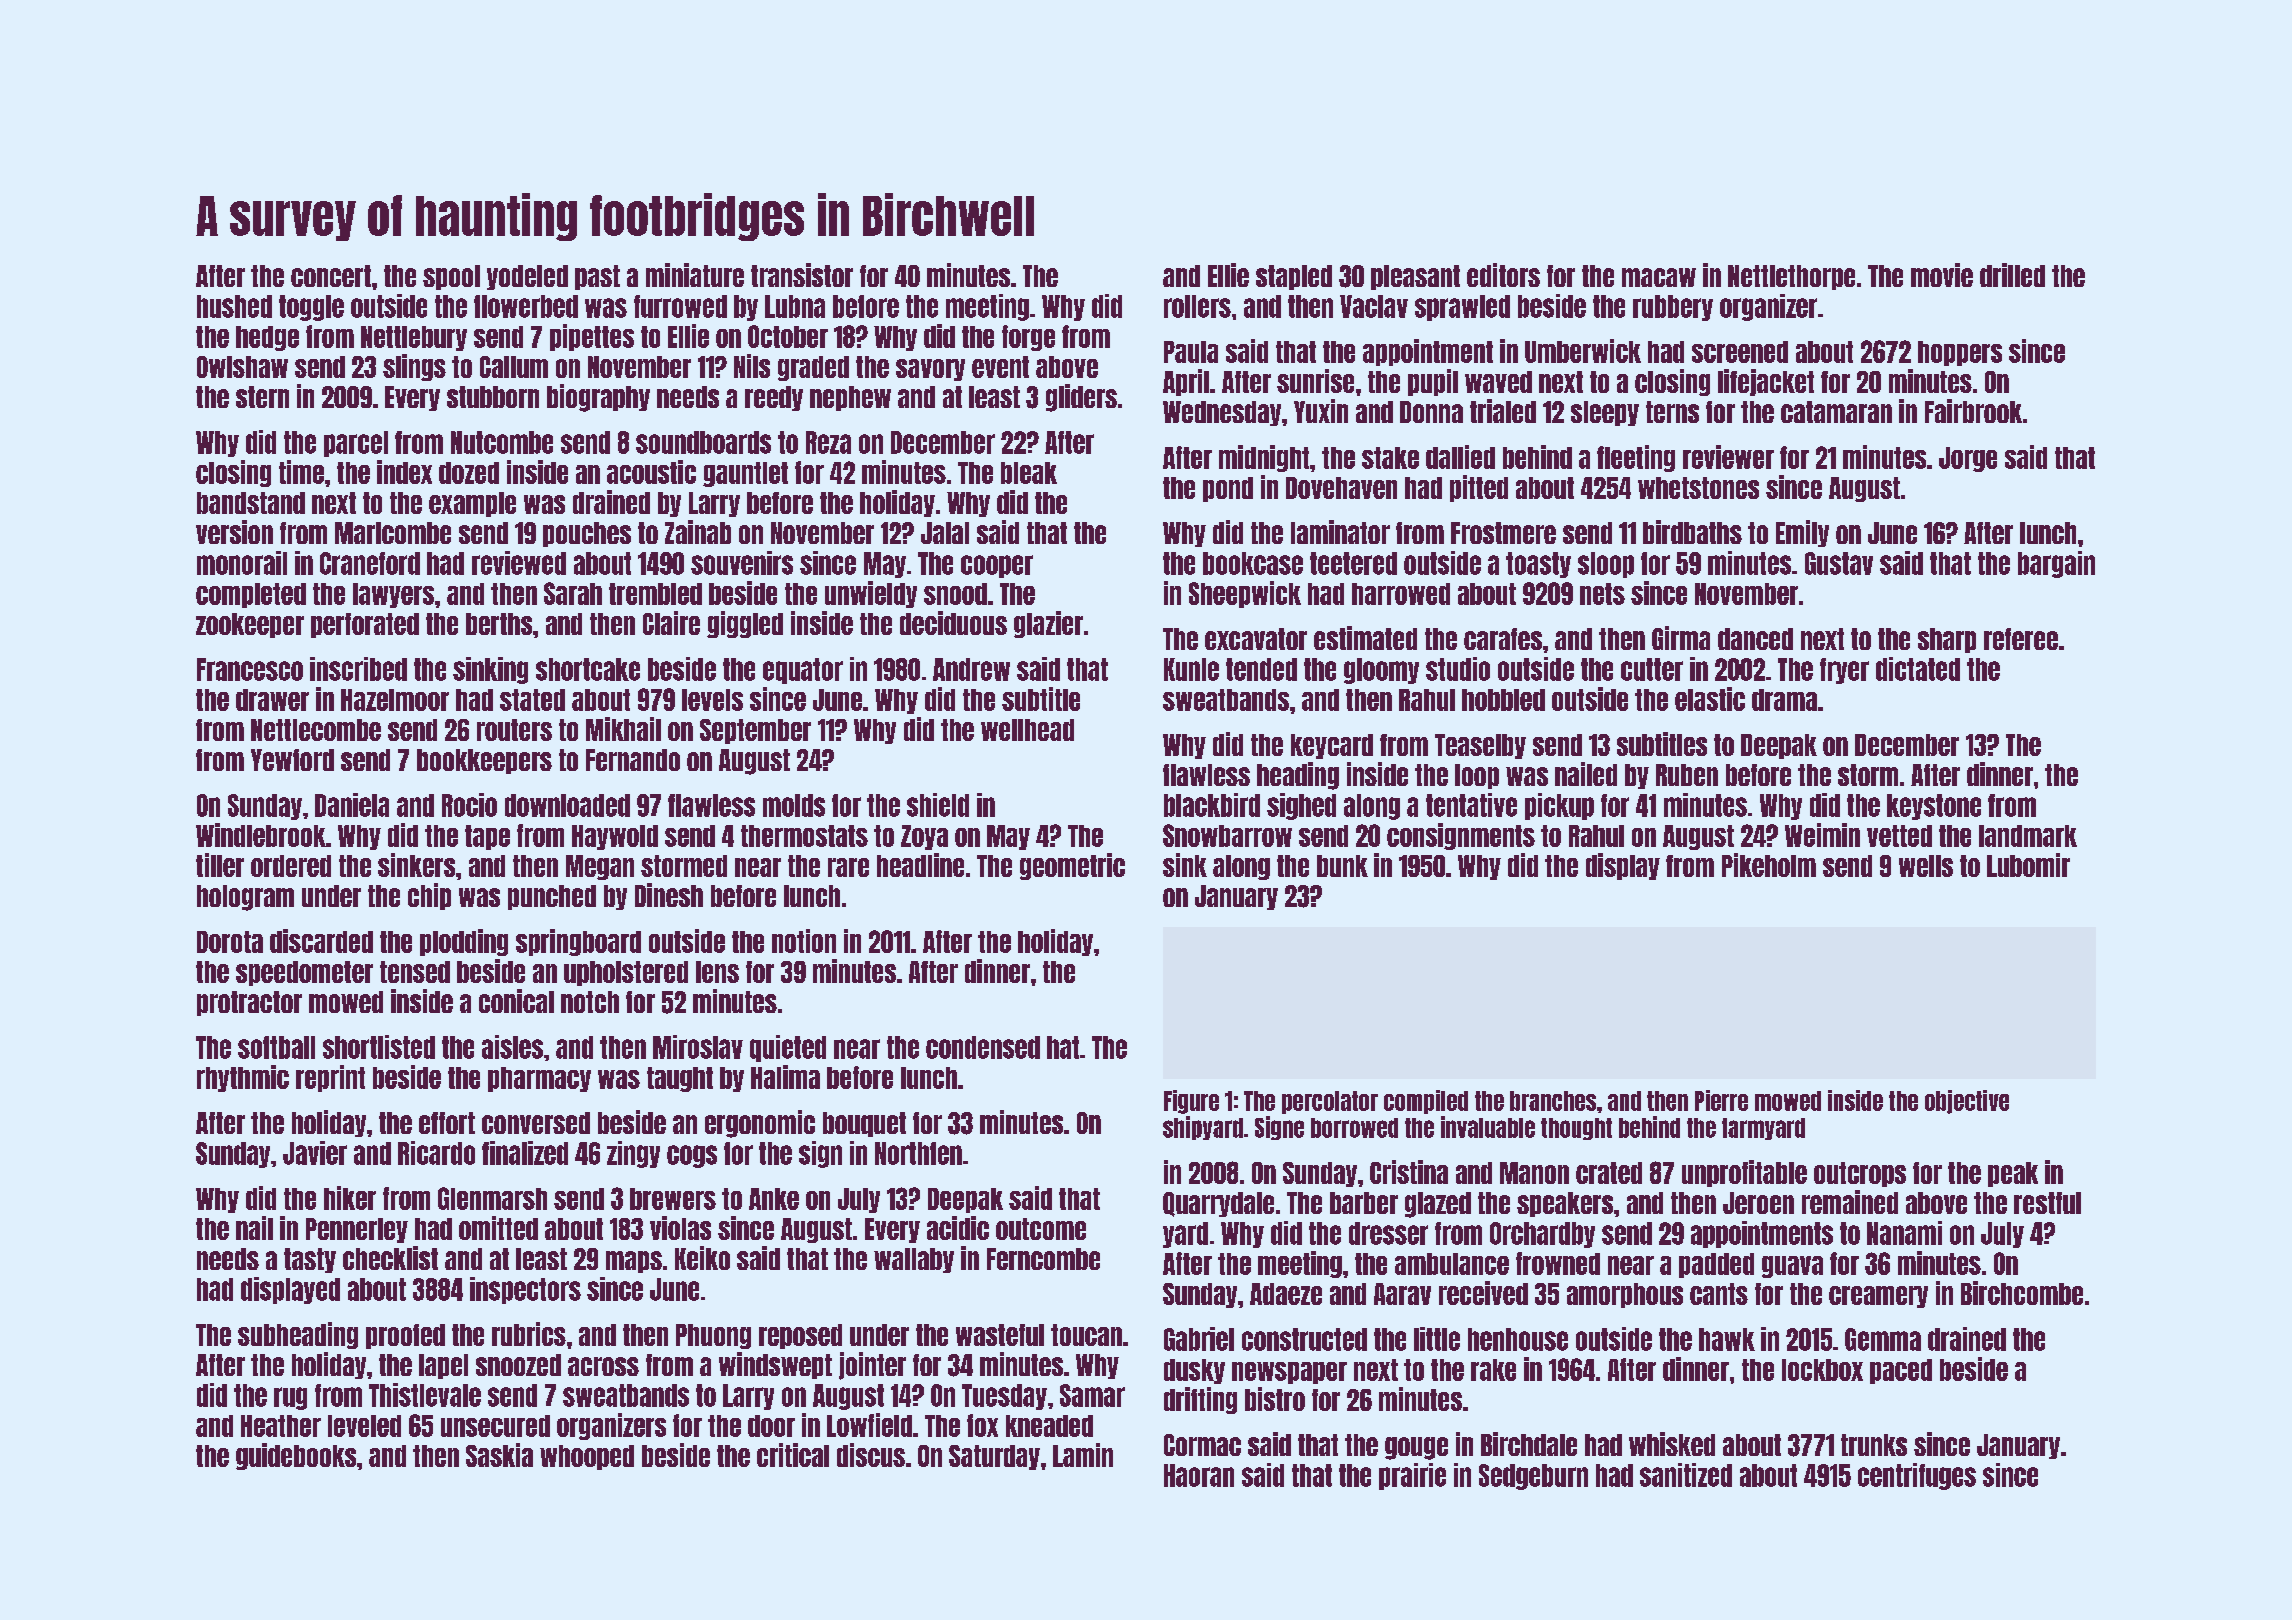 This page has height=1620, width=2292. What do you see at coordinates (698, 1047) in the page?
I see `Miroslav` at bounding box center [698, 1047].
